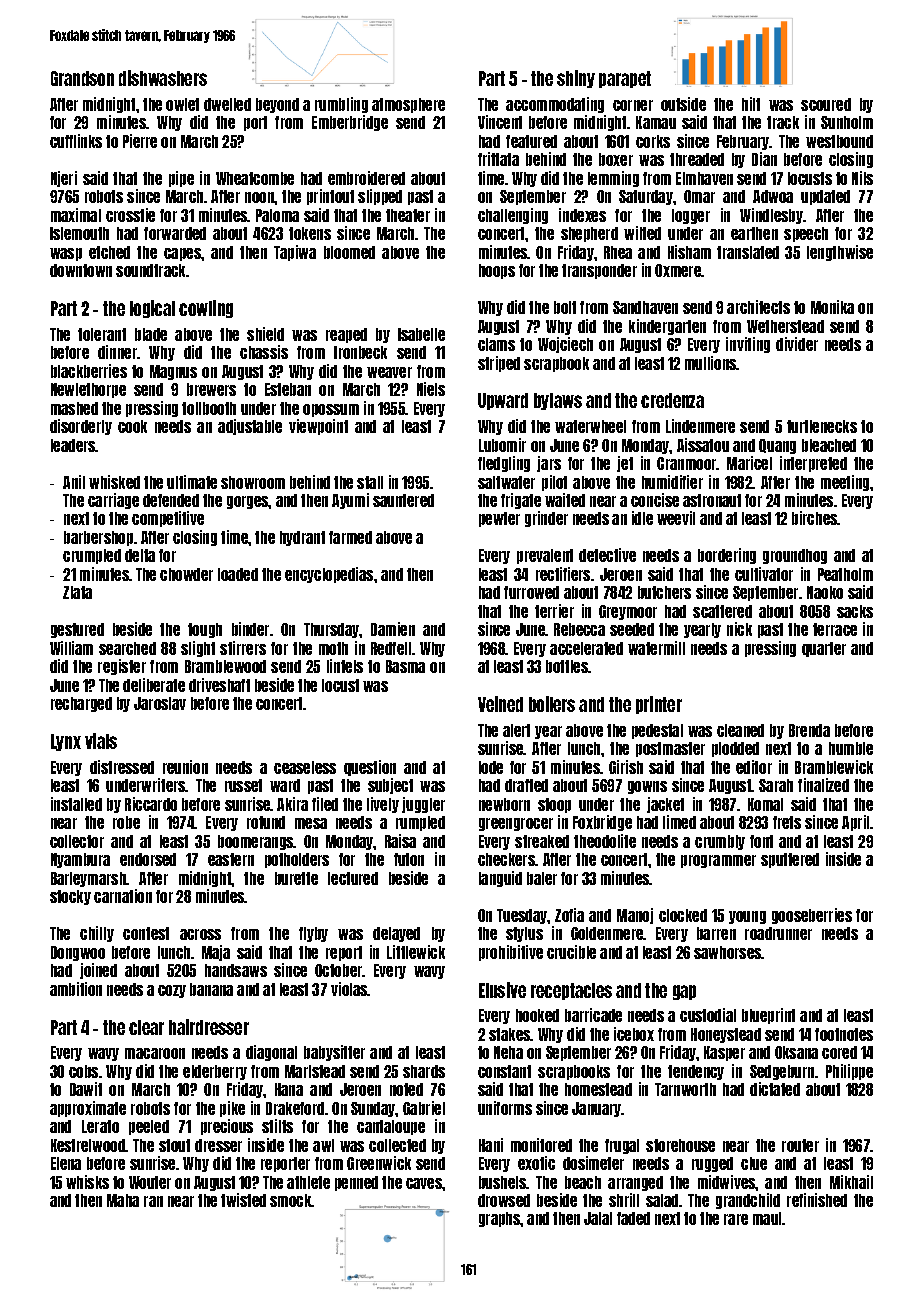 The height and width of the page is (1308, 924). What do you see at coordinates (163, 78) in the page?
I see `dishwashers` at bounding box center [163, 78].
